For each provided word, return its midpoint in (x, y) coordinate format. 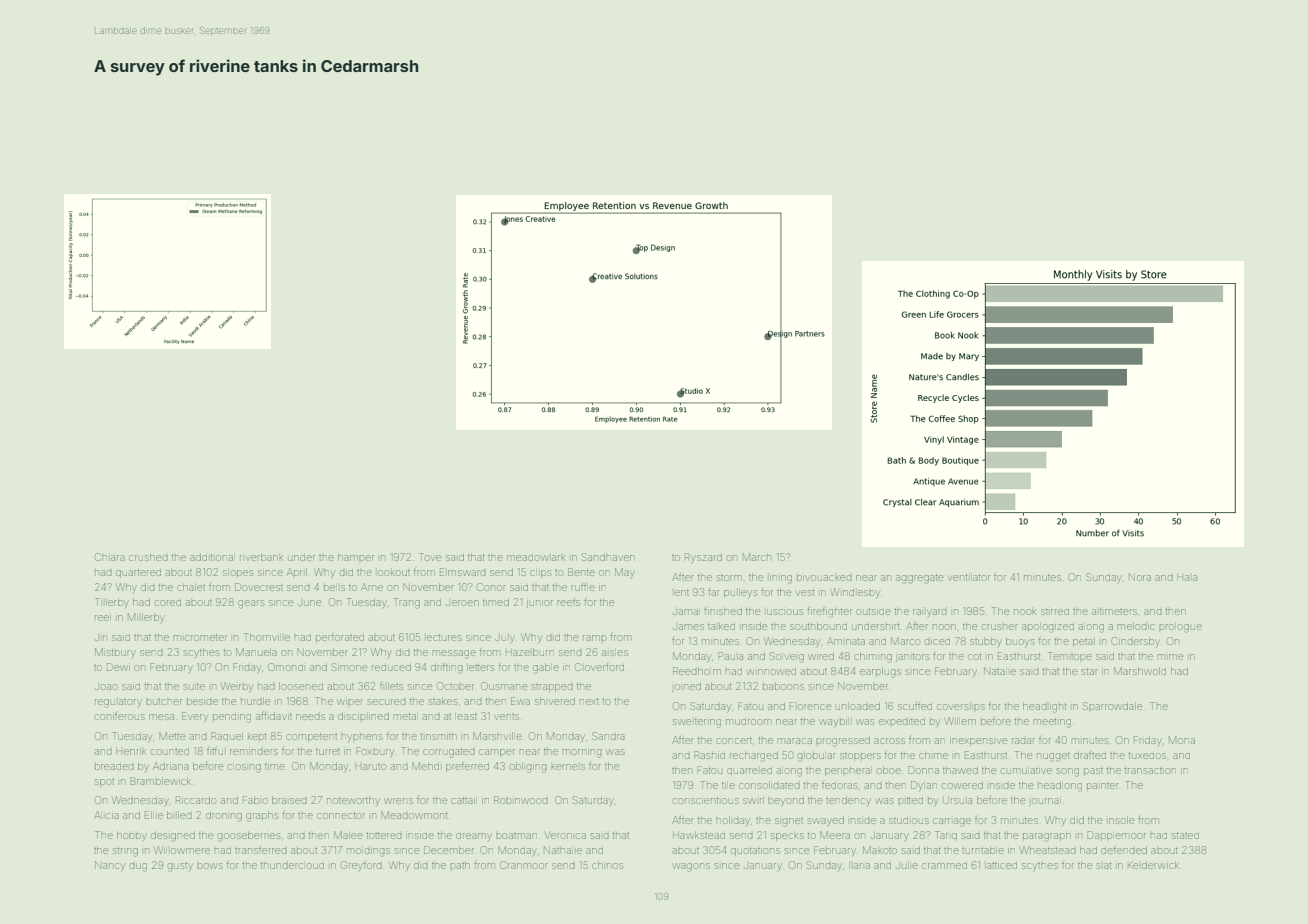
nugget (1053, 757)
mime (1170, 657)
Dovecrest (259, 587)
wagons (692, 867)
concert (734, 741)
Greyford (361, 866)
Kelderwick (1153, 865)
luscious (785, 612)
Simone (349, 667)
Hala (1187, 578)
